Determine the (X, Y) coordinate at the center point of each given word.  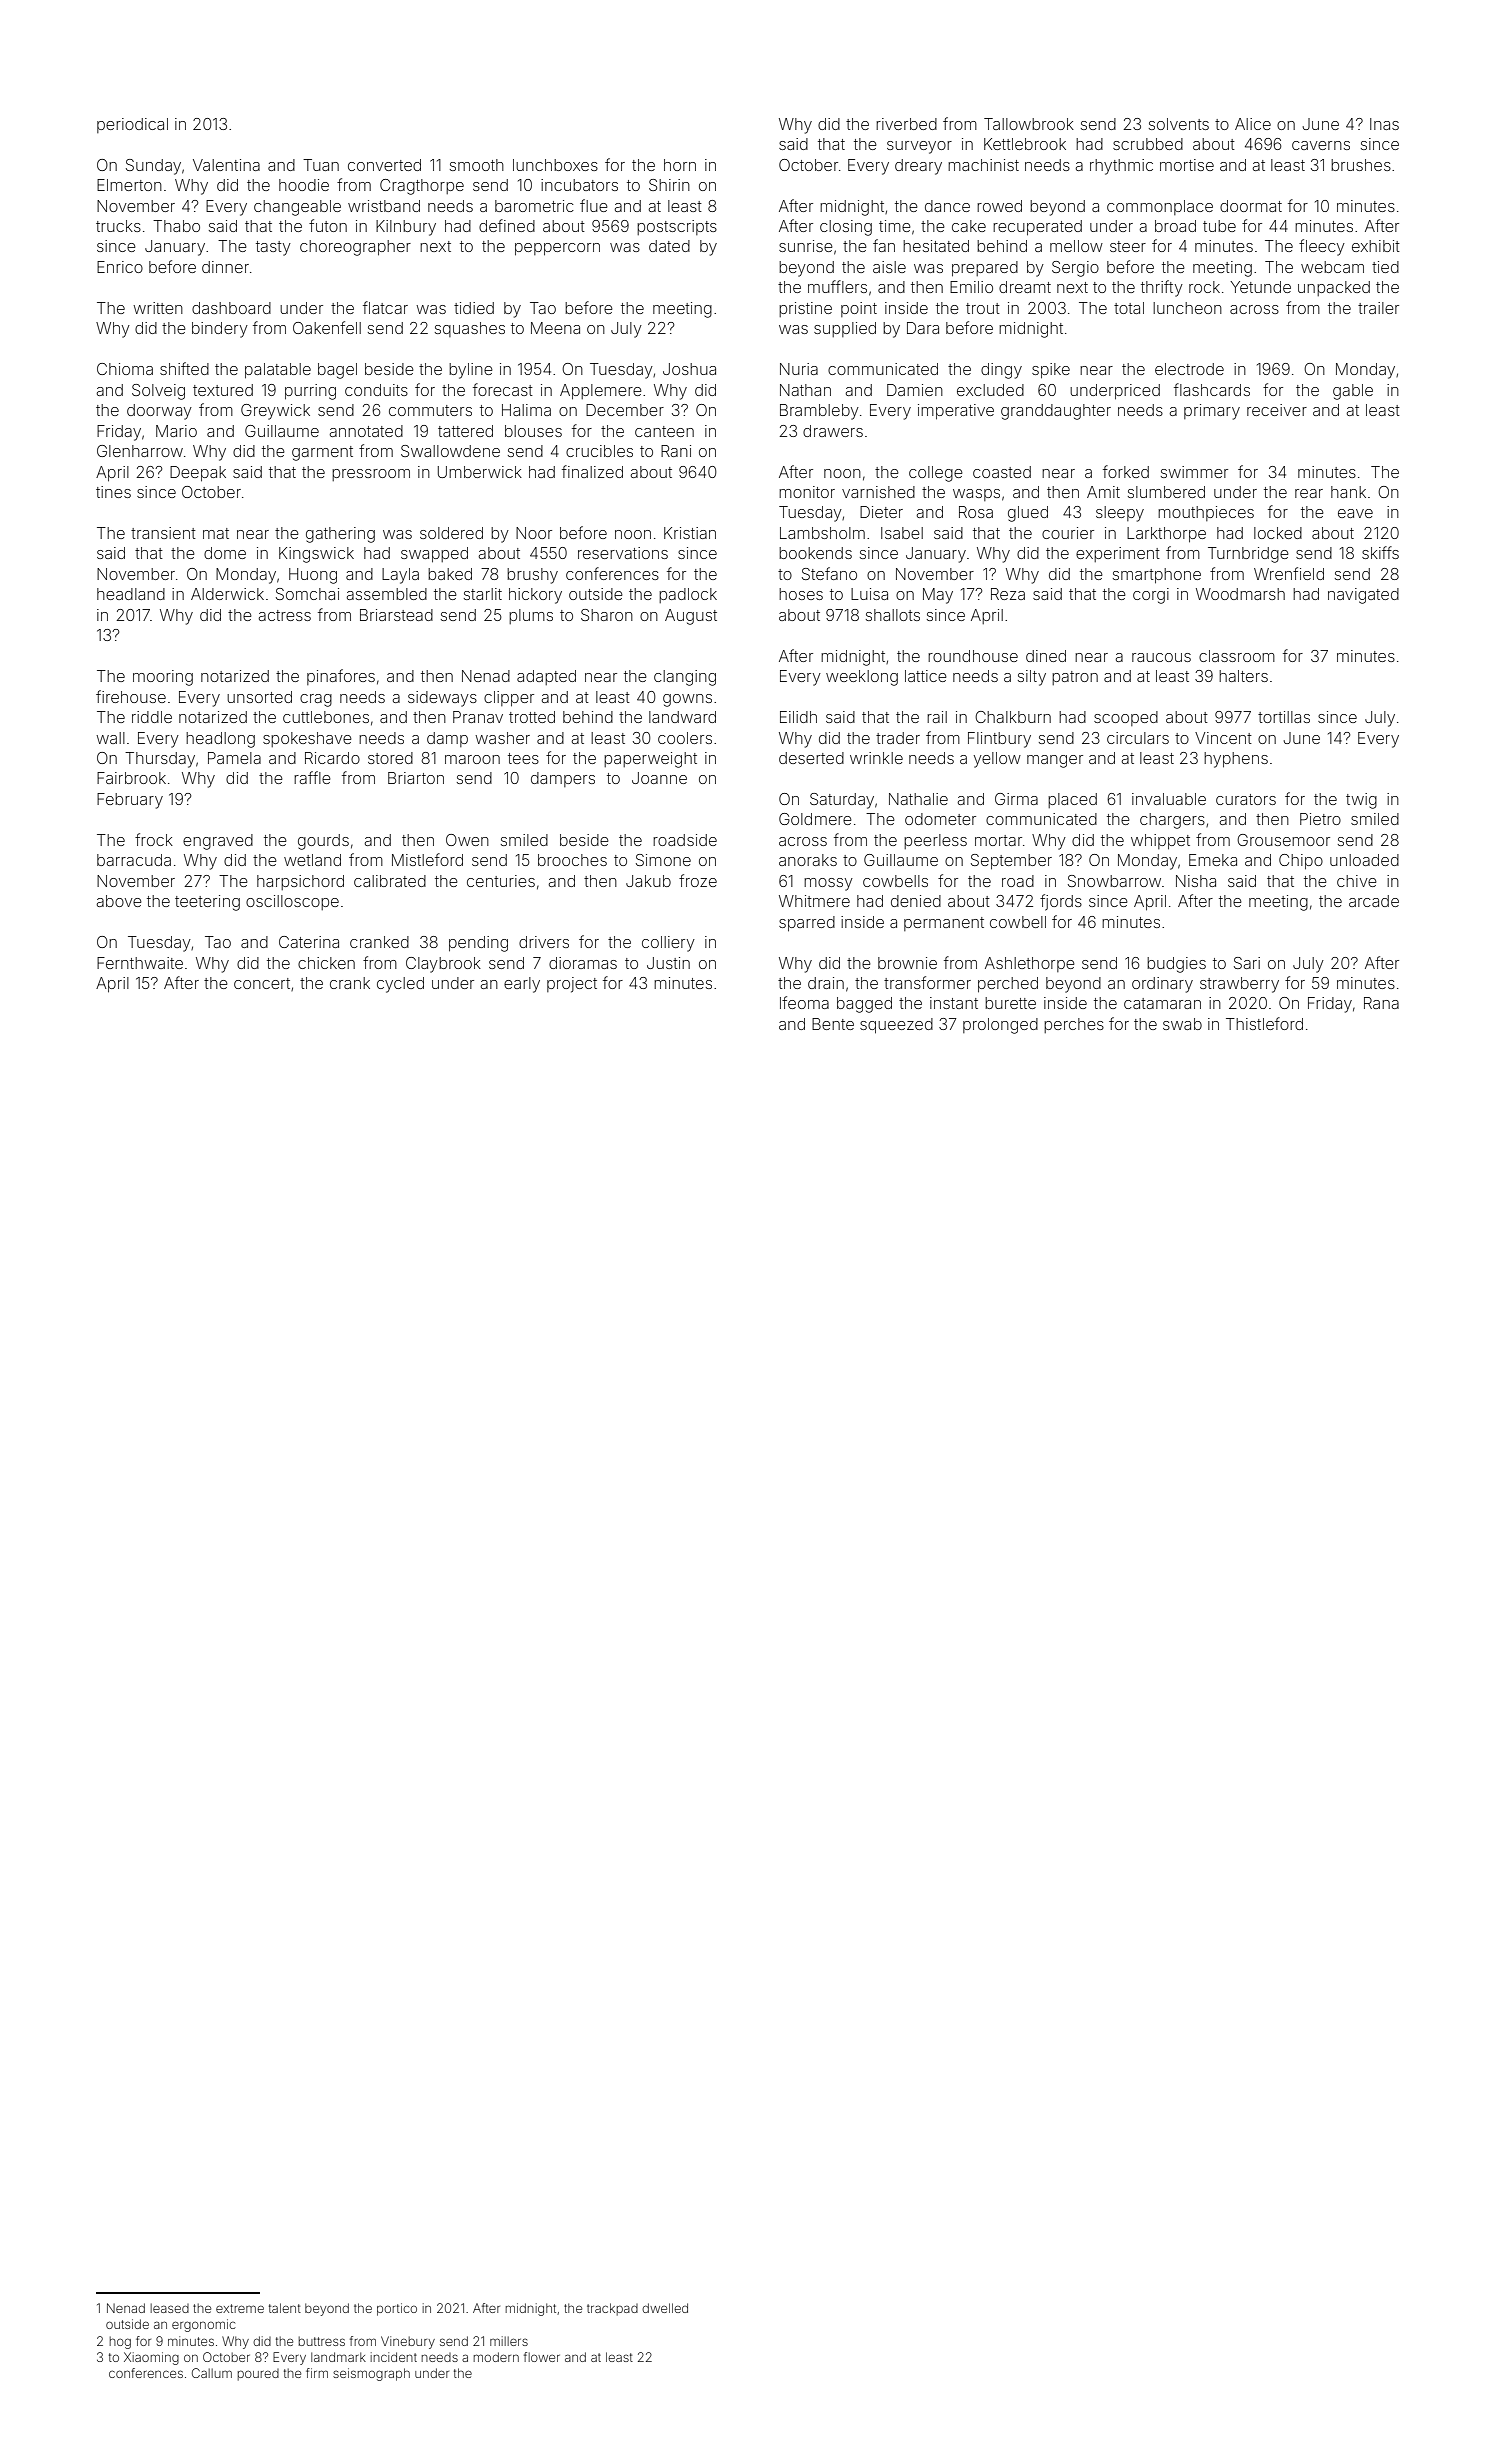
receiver (1277, 410)
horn (680, 165)
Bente (833, 1024)
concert (262, 983)
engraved (218, 842)
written (158, 308)
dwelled (665, 2308)
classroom (1237, 656)
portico (397, 2309)
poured (258, 2375)
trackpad (612, 2309)
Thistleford (1264, 1023)
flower (542, 2357)
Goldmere (815, 819)
